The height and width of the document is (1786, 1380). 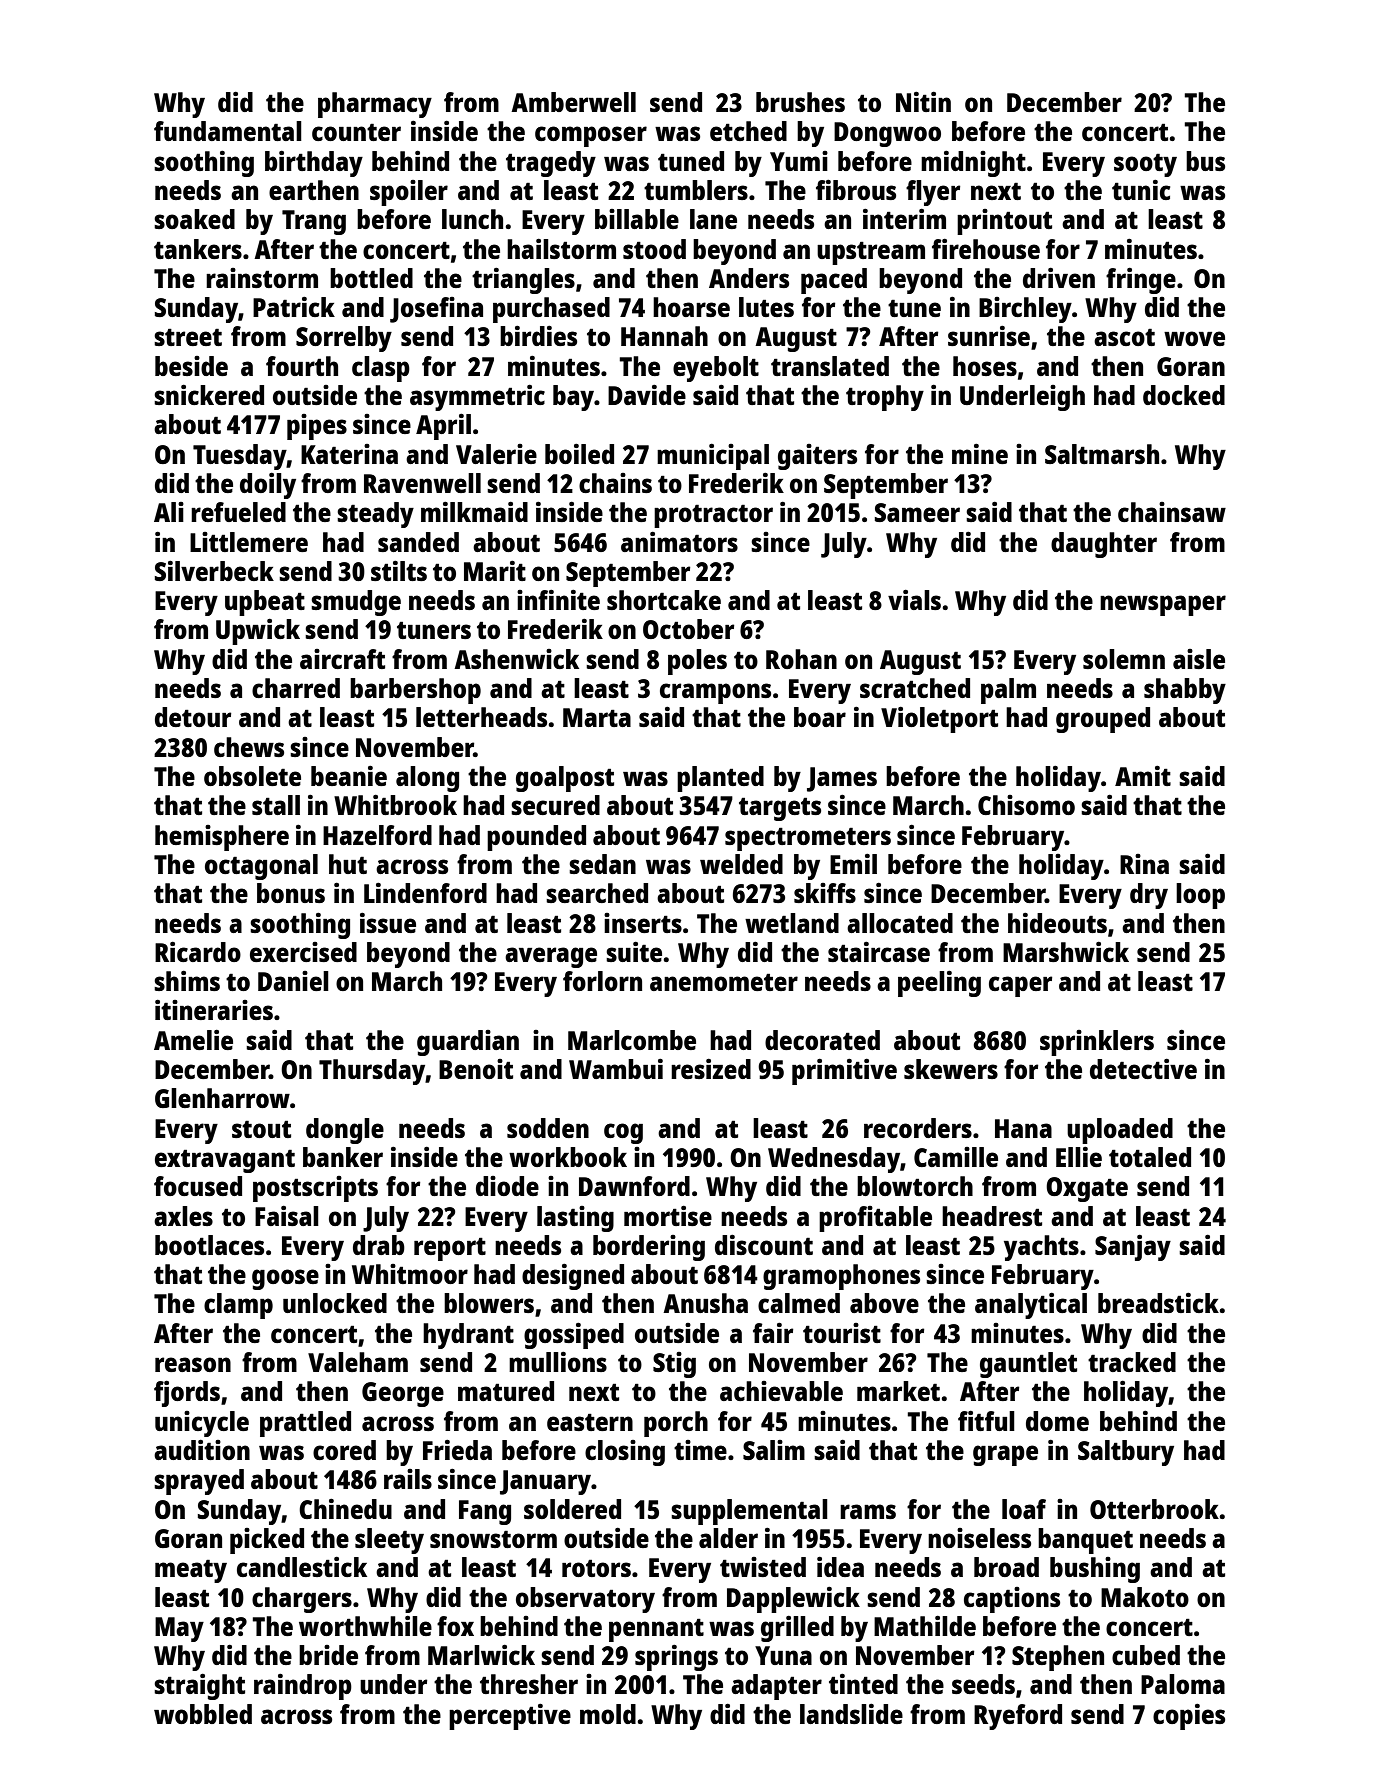 What do you see at coordinates (228, 131) in the document?
I see `fundamental` at bounding box center [228, 131].
